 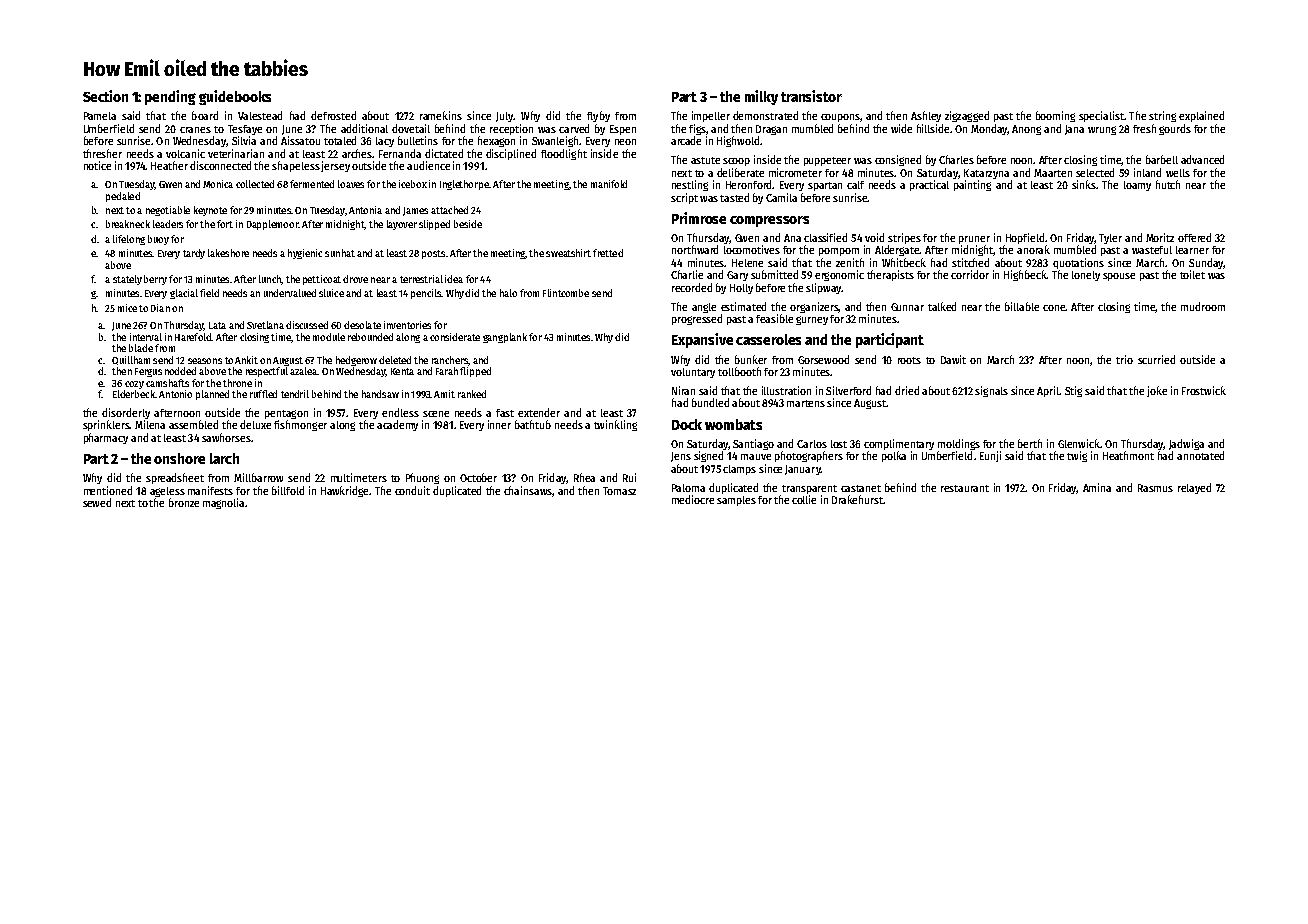 I want to click on defrosted, so click(x=333, y=115).
